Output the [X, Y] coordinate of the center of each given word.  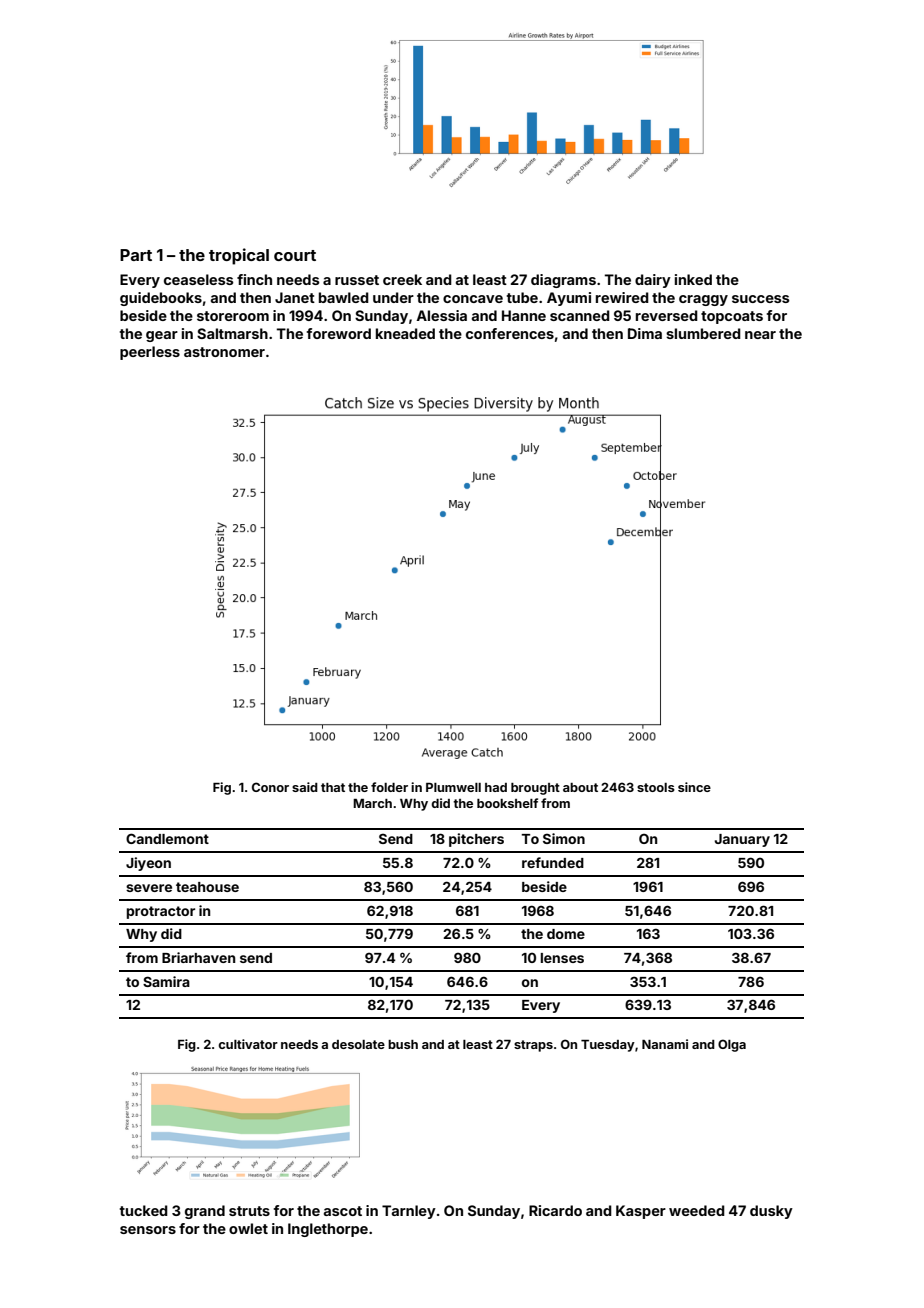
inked [693, 279]
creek [402, 279]
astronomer [224, 352]
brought [535, 789]
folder [389, 787]
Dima [645, 333]
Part [136, 255]
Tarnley [409, 1212]
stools [656, 787]
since [694, 787]
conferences [510, 333]
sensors [148, 1230]
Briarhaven [198, 957]
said [305, 787]
